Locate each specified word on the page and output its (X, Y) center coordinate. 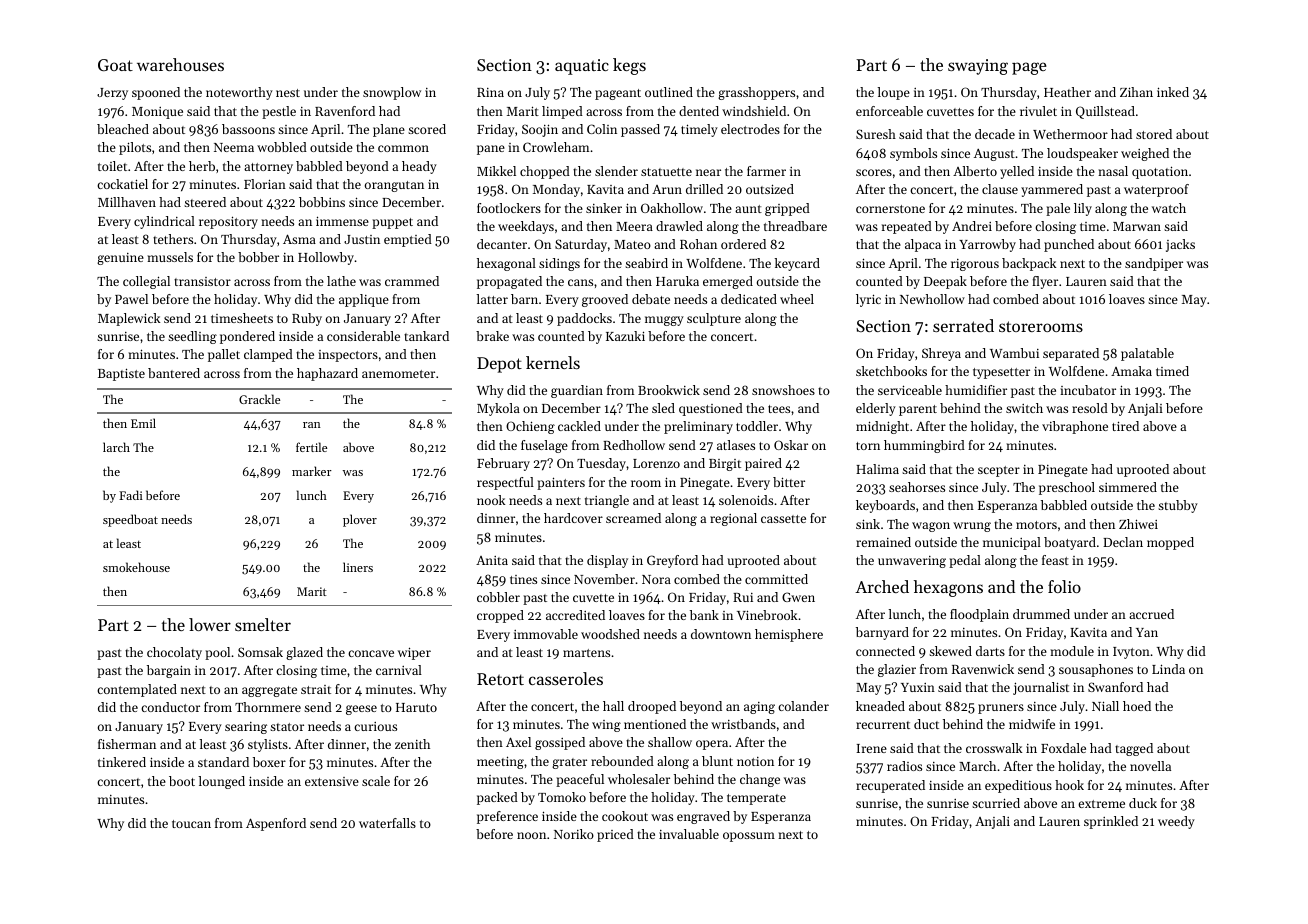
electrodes (750, 129)
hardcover (573, 518)
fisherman (127, 744)
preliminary (698, 427)
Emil (143, 423)
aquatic (582, 67)
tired (1125, 426)
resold (1090, 408)
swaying (978, 67)
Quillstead (1105, 112)
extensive (332, 781)
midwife (1032, 724)
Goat (115, 65)
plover (360, 520)
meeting (500, 762)
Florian (265, 184)
